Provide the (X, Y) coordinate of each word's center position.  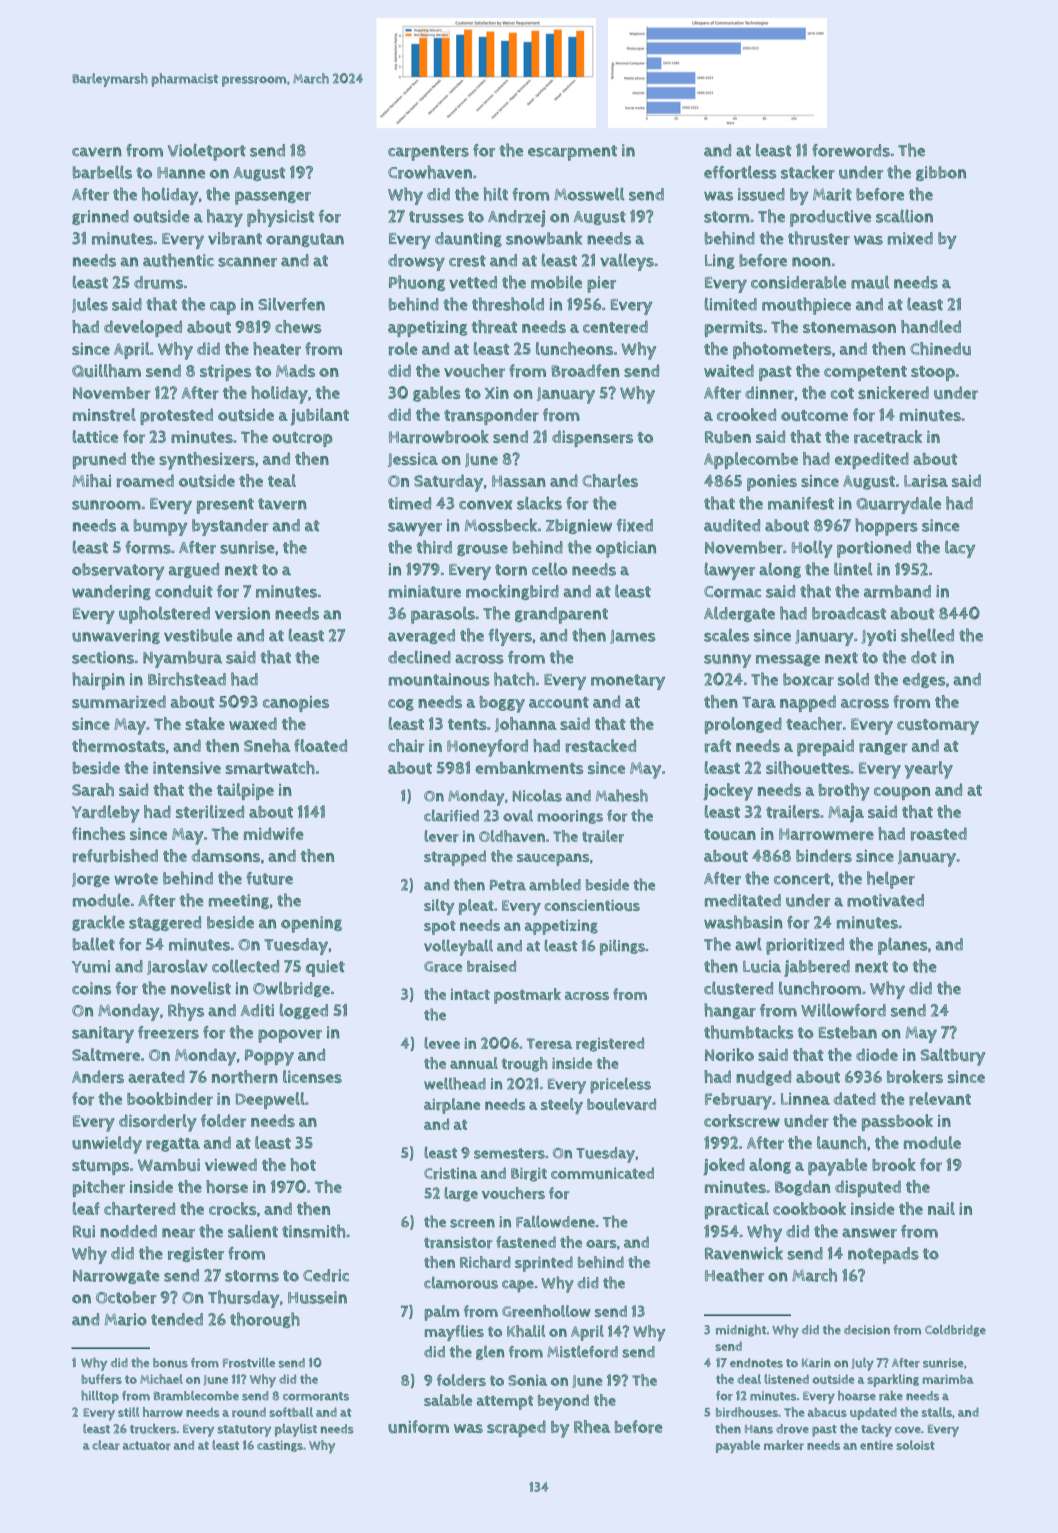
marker (784, 1445)
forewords (851, 150)
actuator (147, 1445)
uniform (418, 1427)
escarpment (572, 153)
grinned (100, 217)
